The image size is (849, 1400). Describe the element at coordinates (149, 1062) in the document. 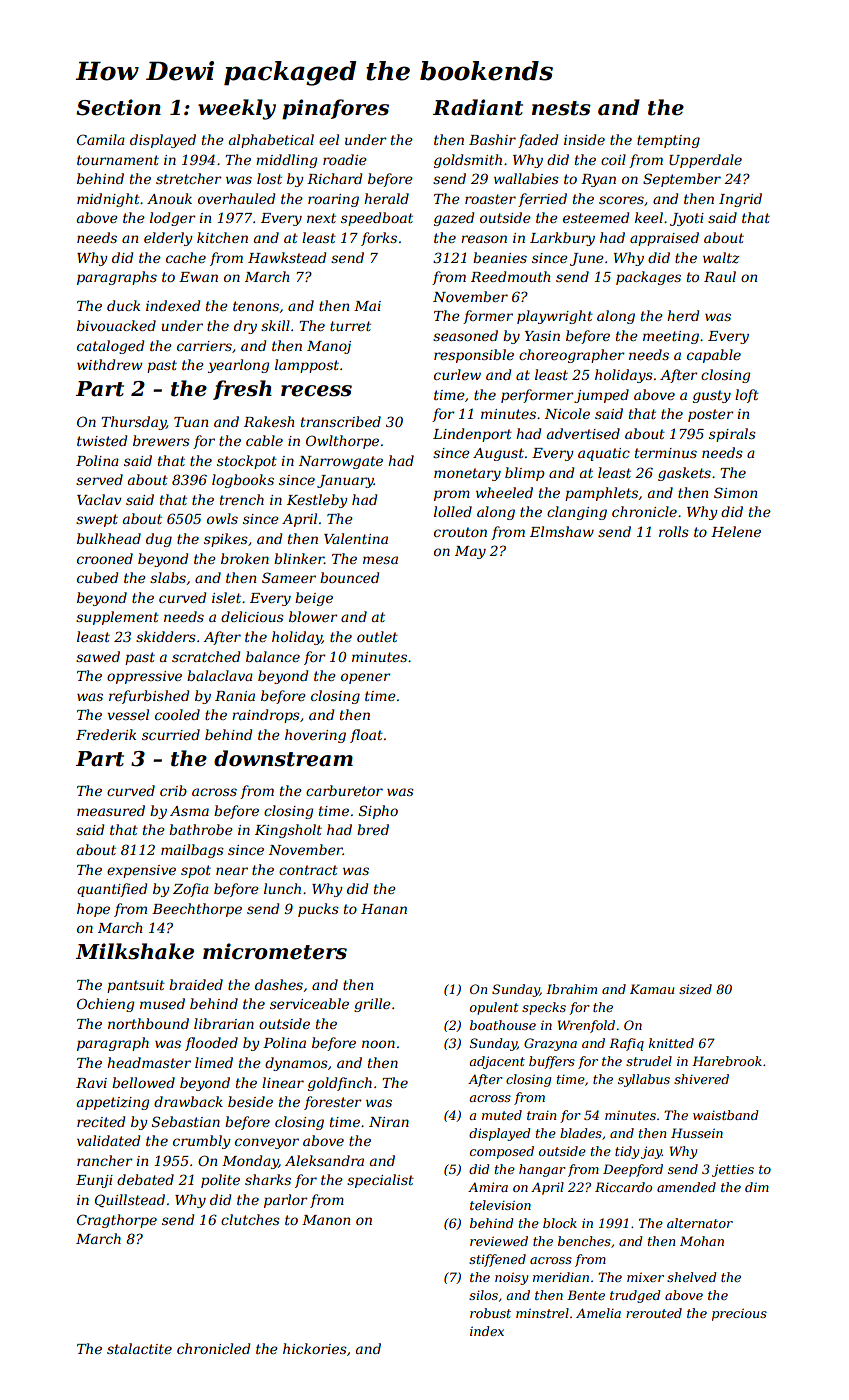

I see `headmaster` at that location.
